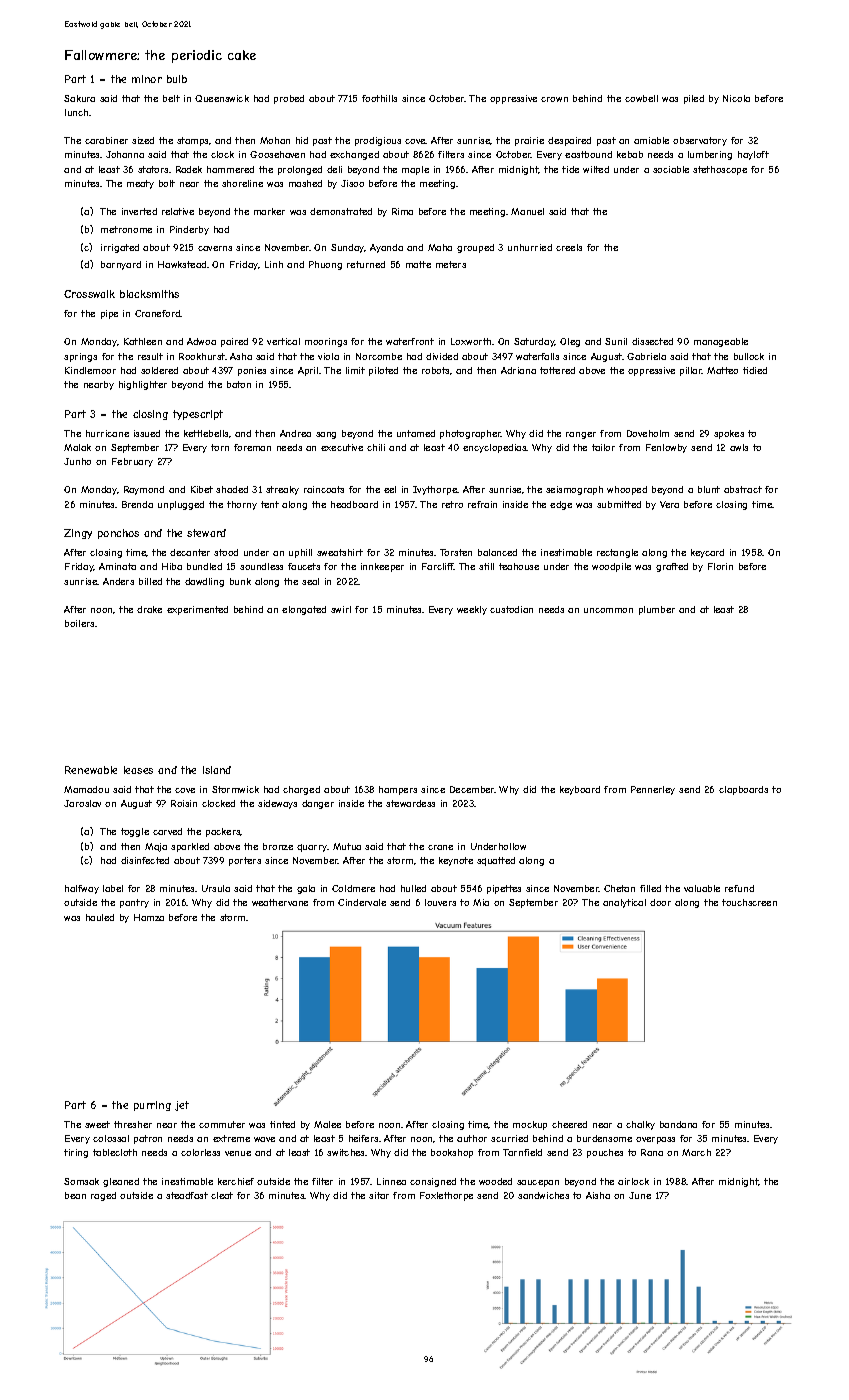  I want to click on Zingy, so click(78, 534).
